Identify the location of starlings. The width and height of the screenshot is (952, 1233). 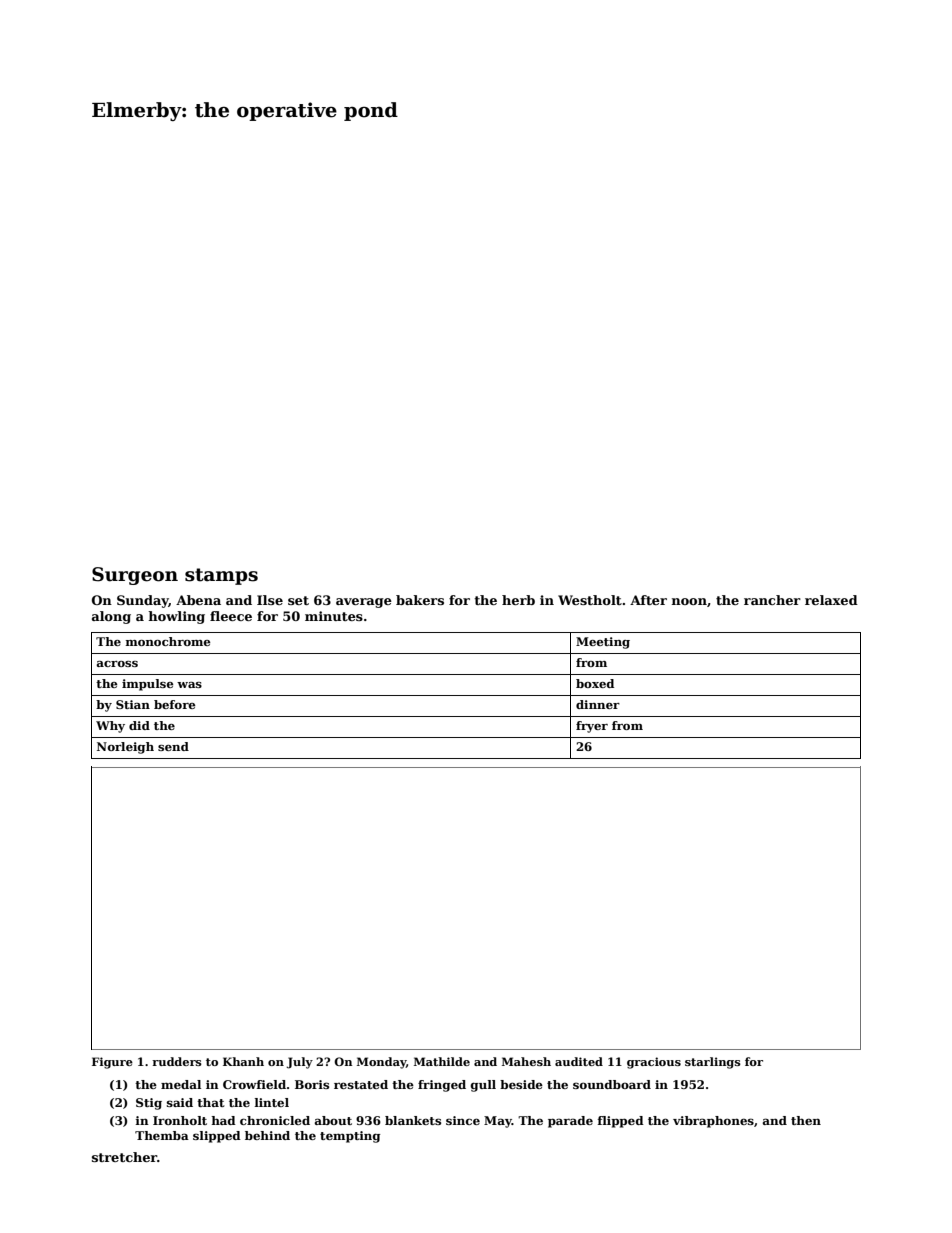
(713, 1063).
